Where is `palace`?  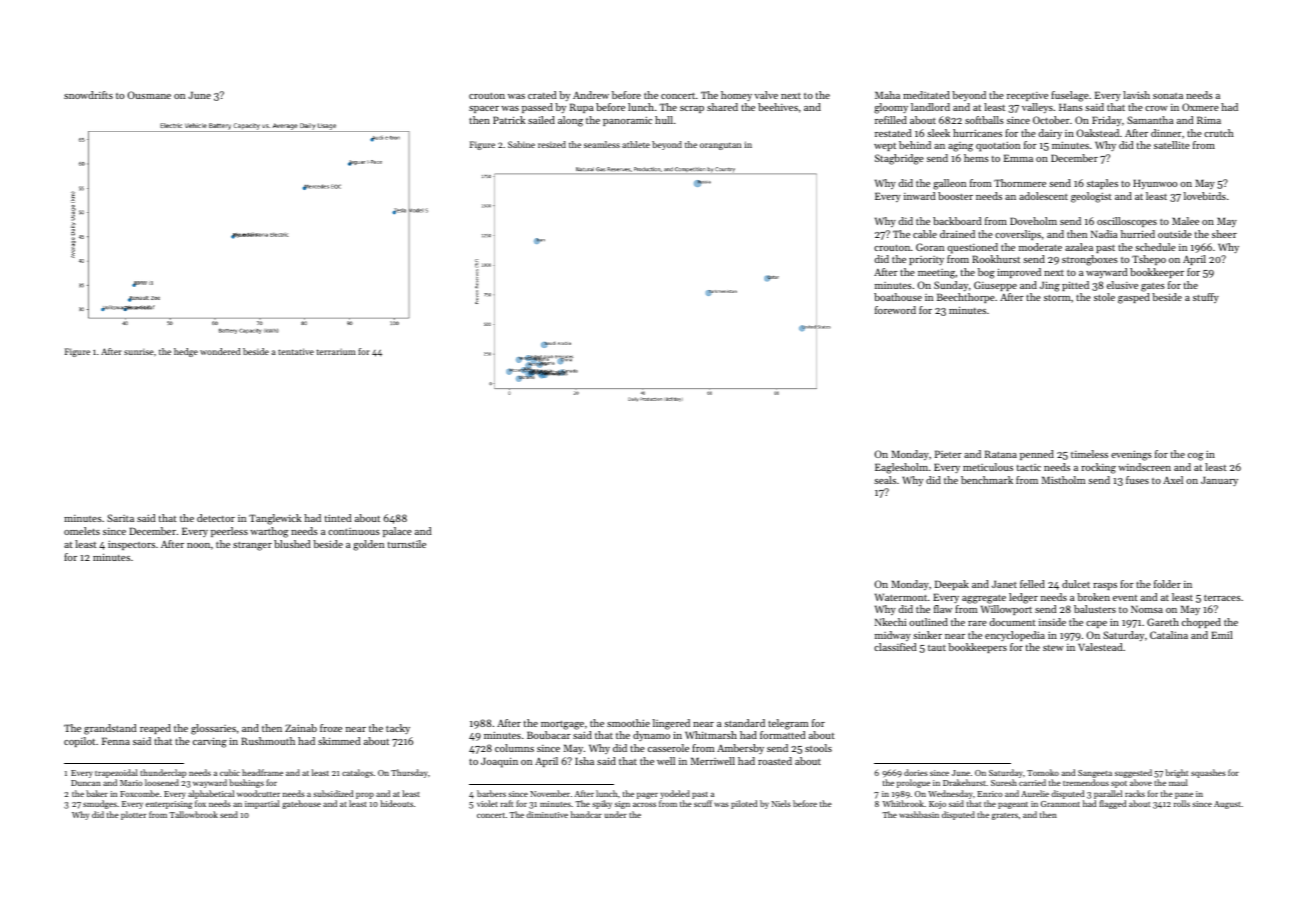 palace is located at coordinates (397, 532).
